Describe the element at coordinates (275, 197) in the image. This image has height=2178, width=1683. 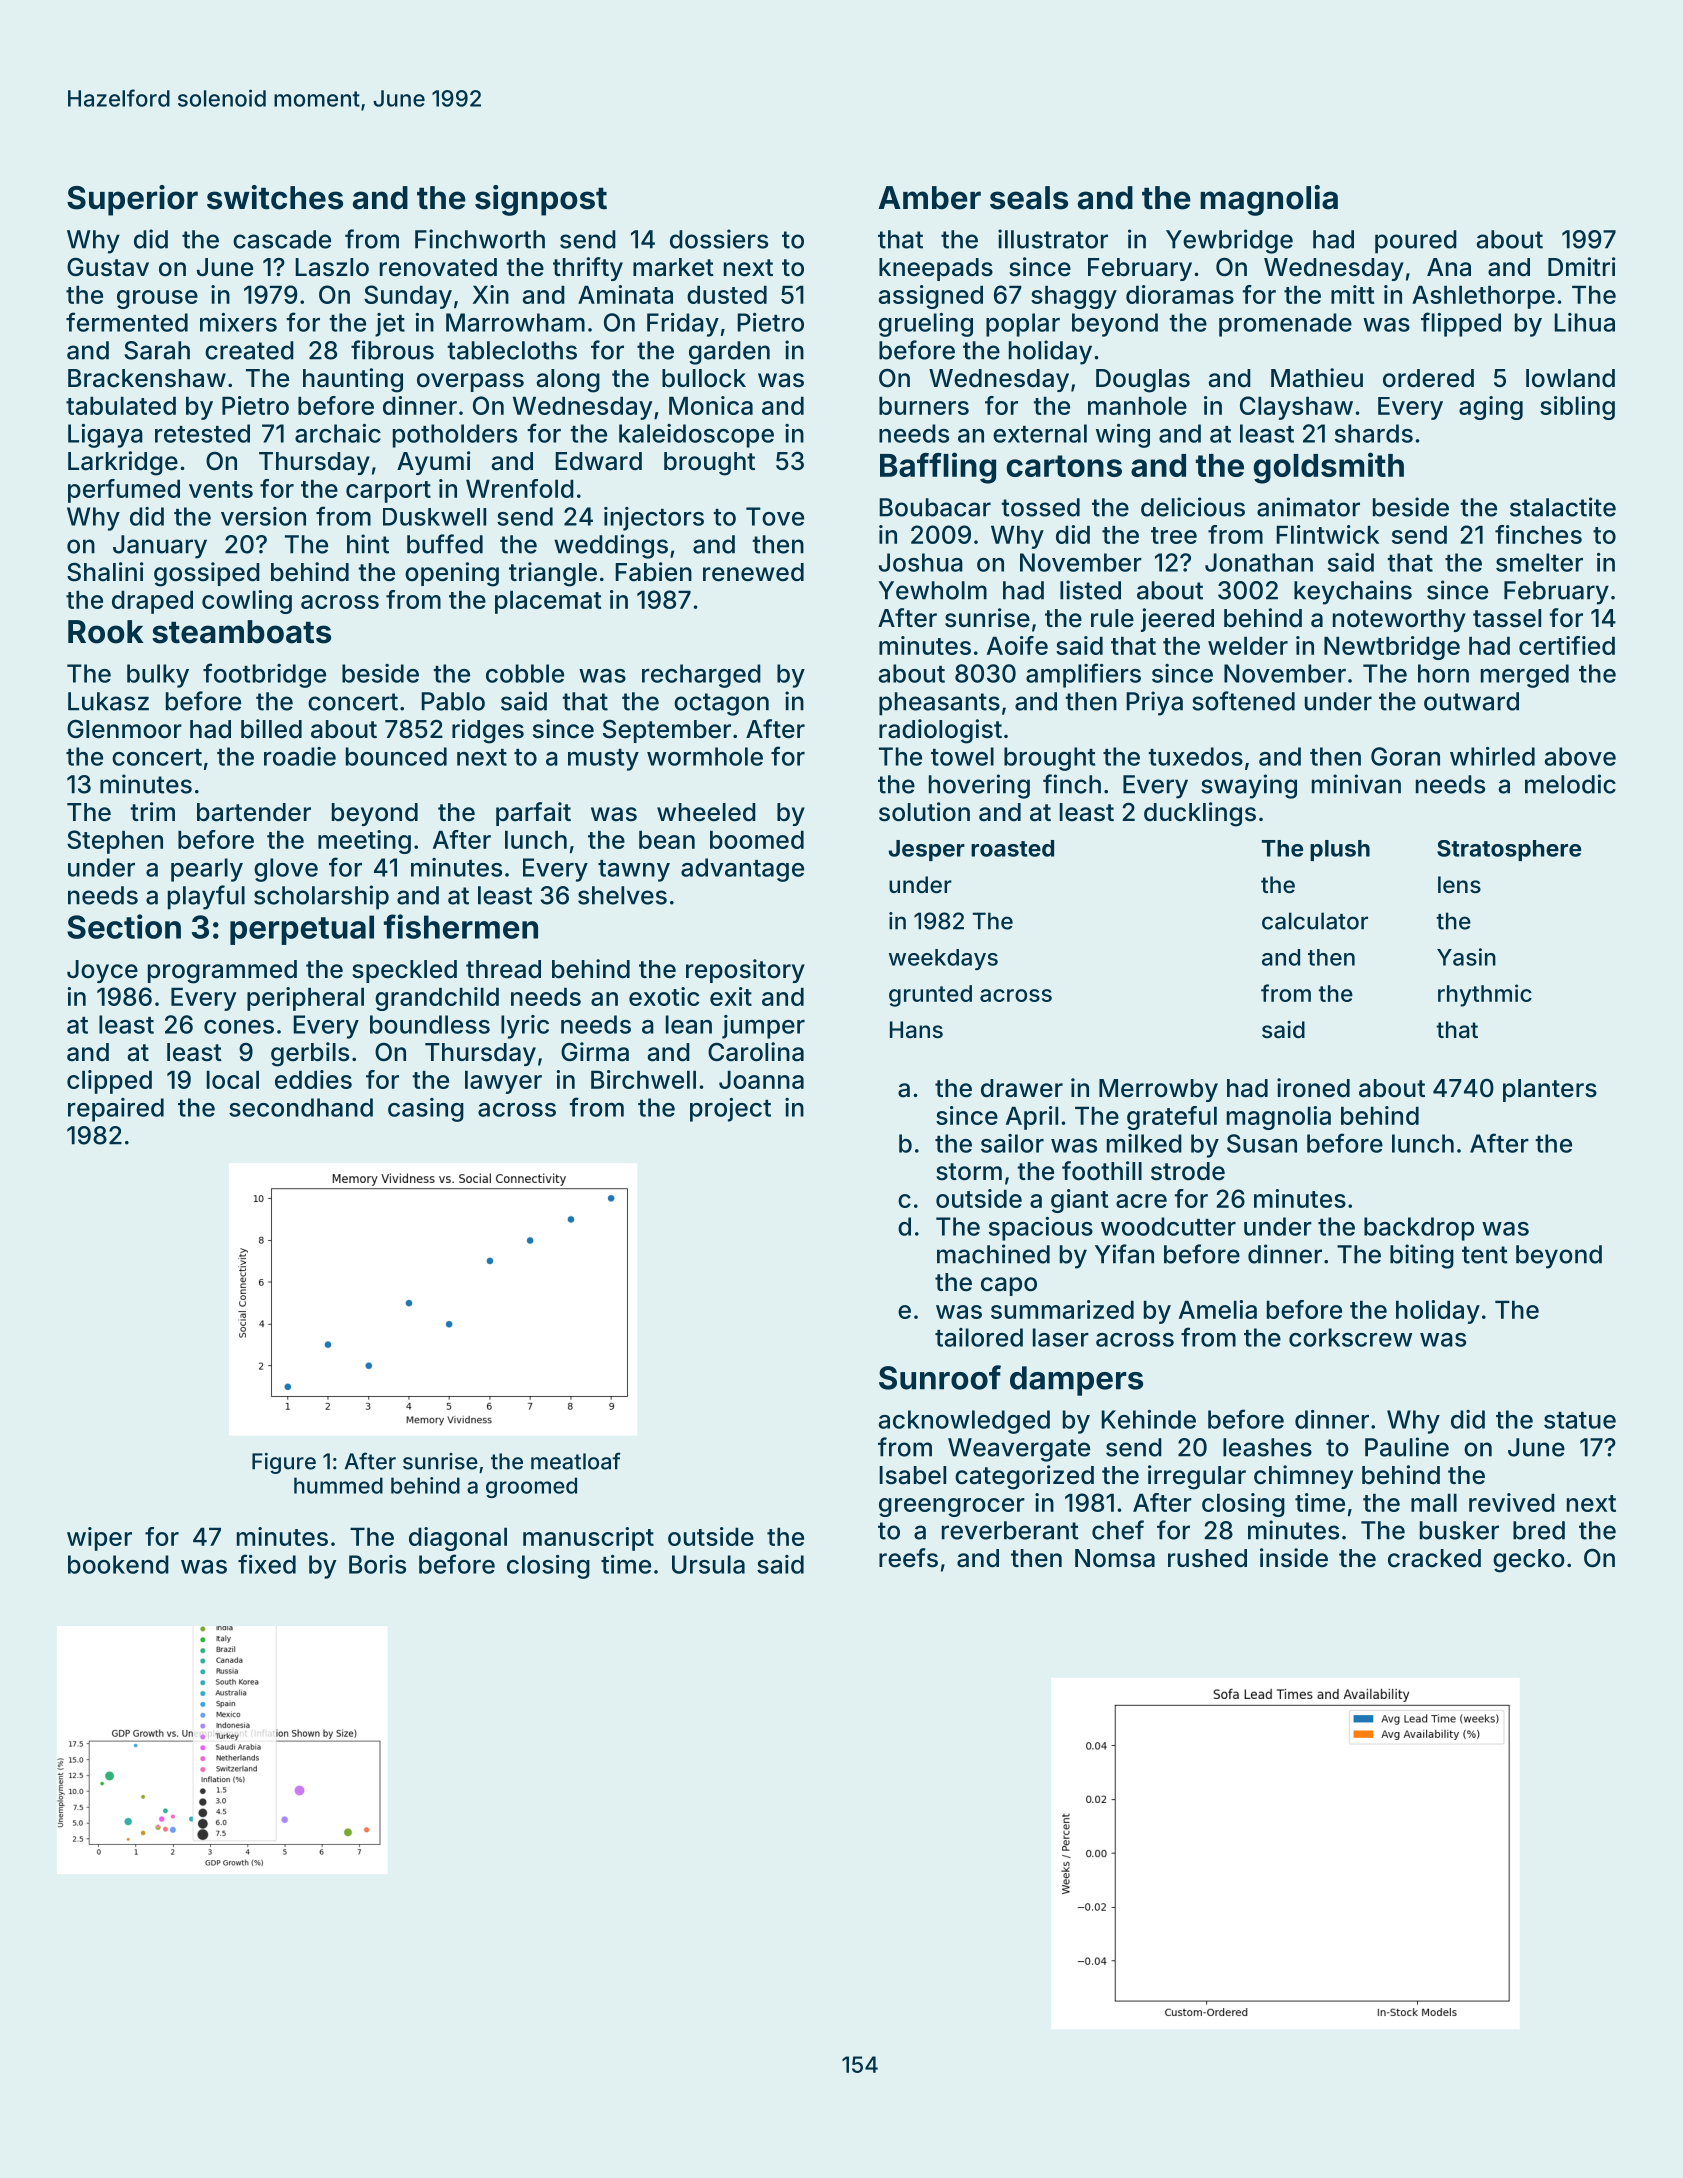
I see `switches` at that location.
